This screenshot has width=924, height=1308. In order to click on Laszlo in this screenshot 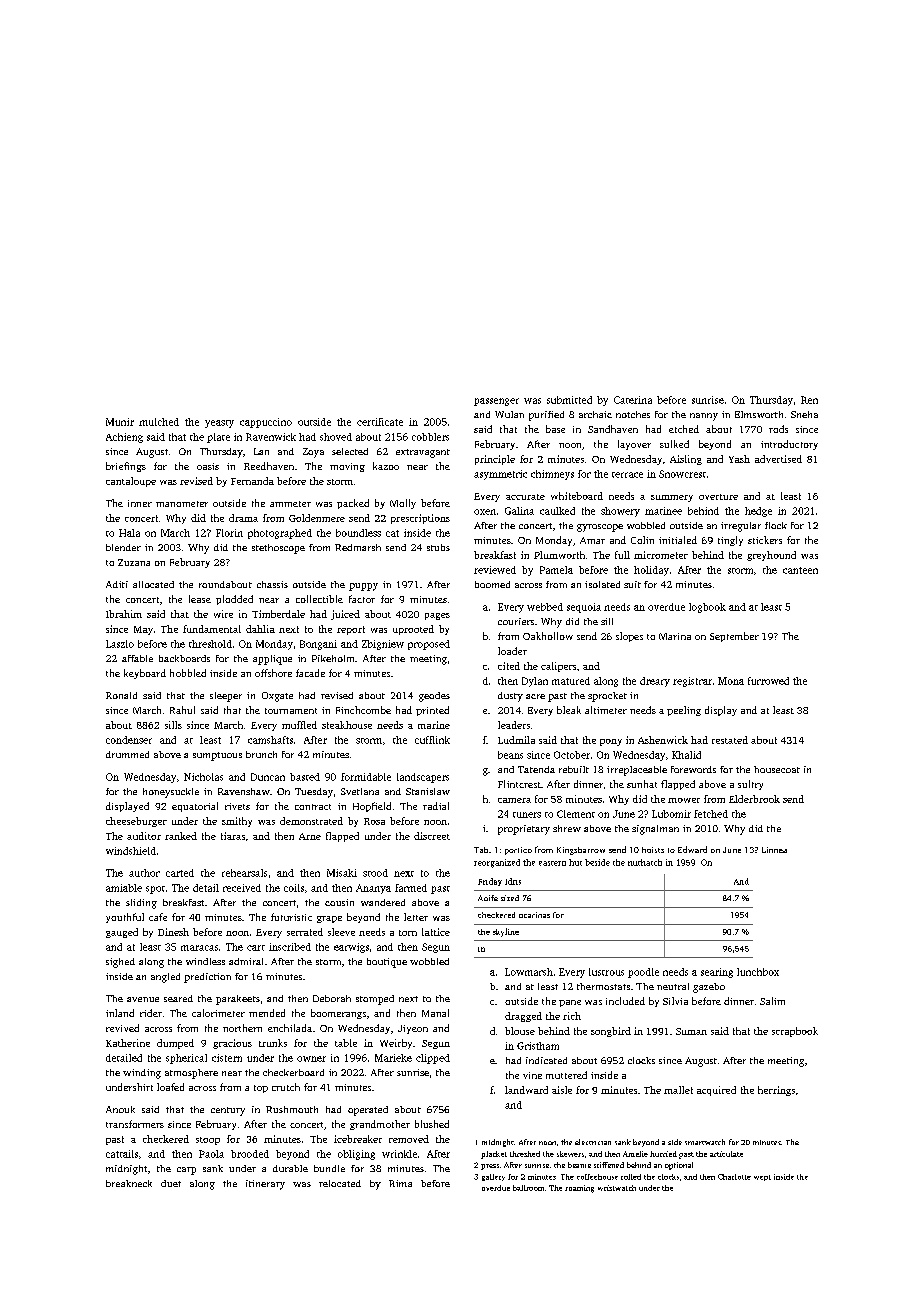, I will do `click(120, 644)`.
